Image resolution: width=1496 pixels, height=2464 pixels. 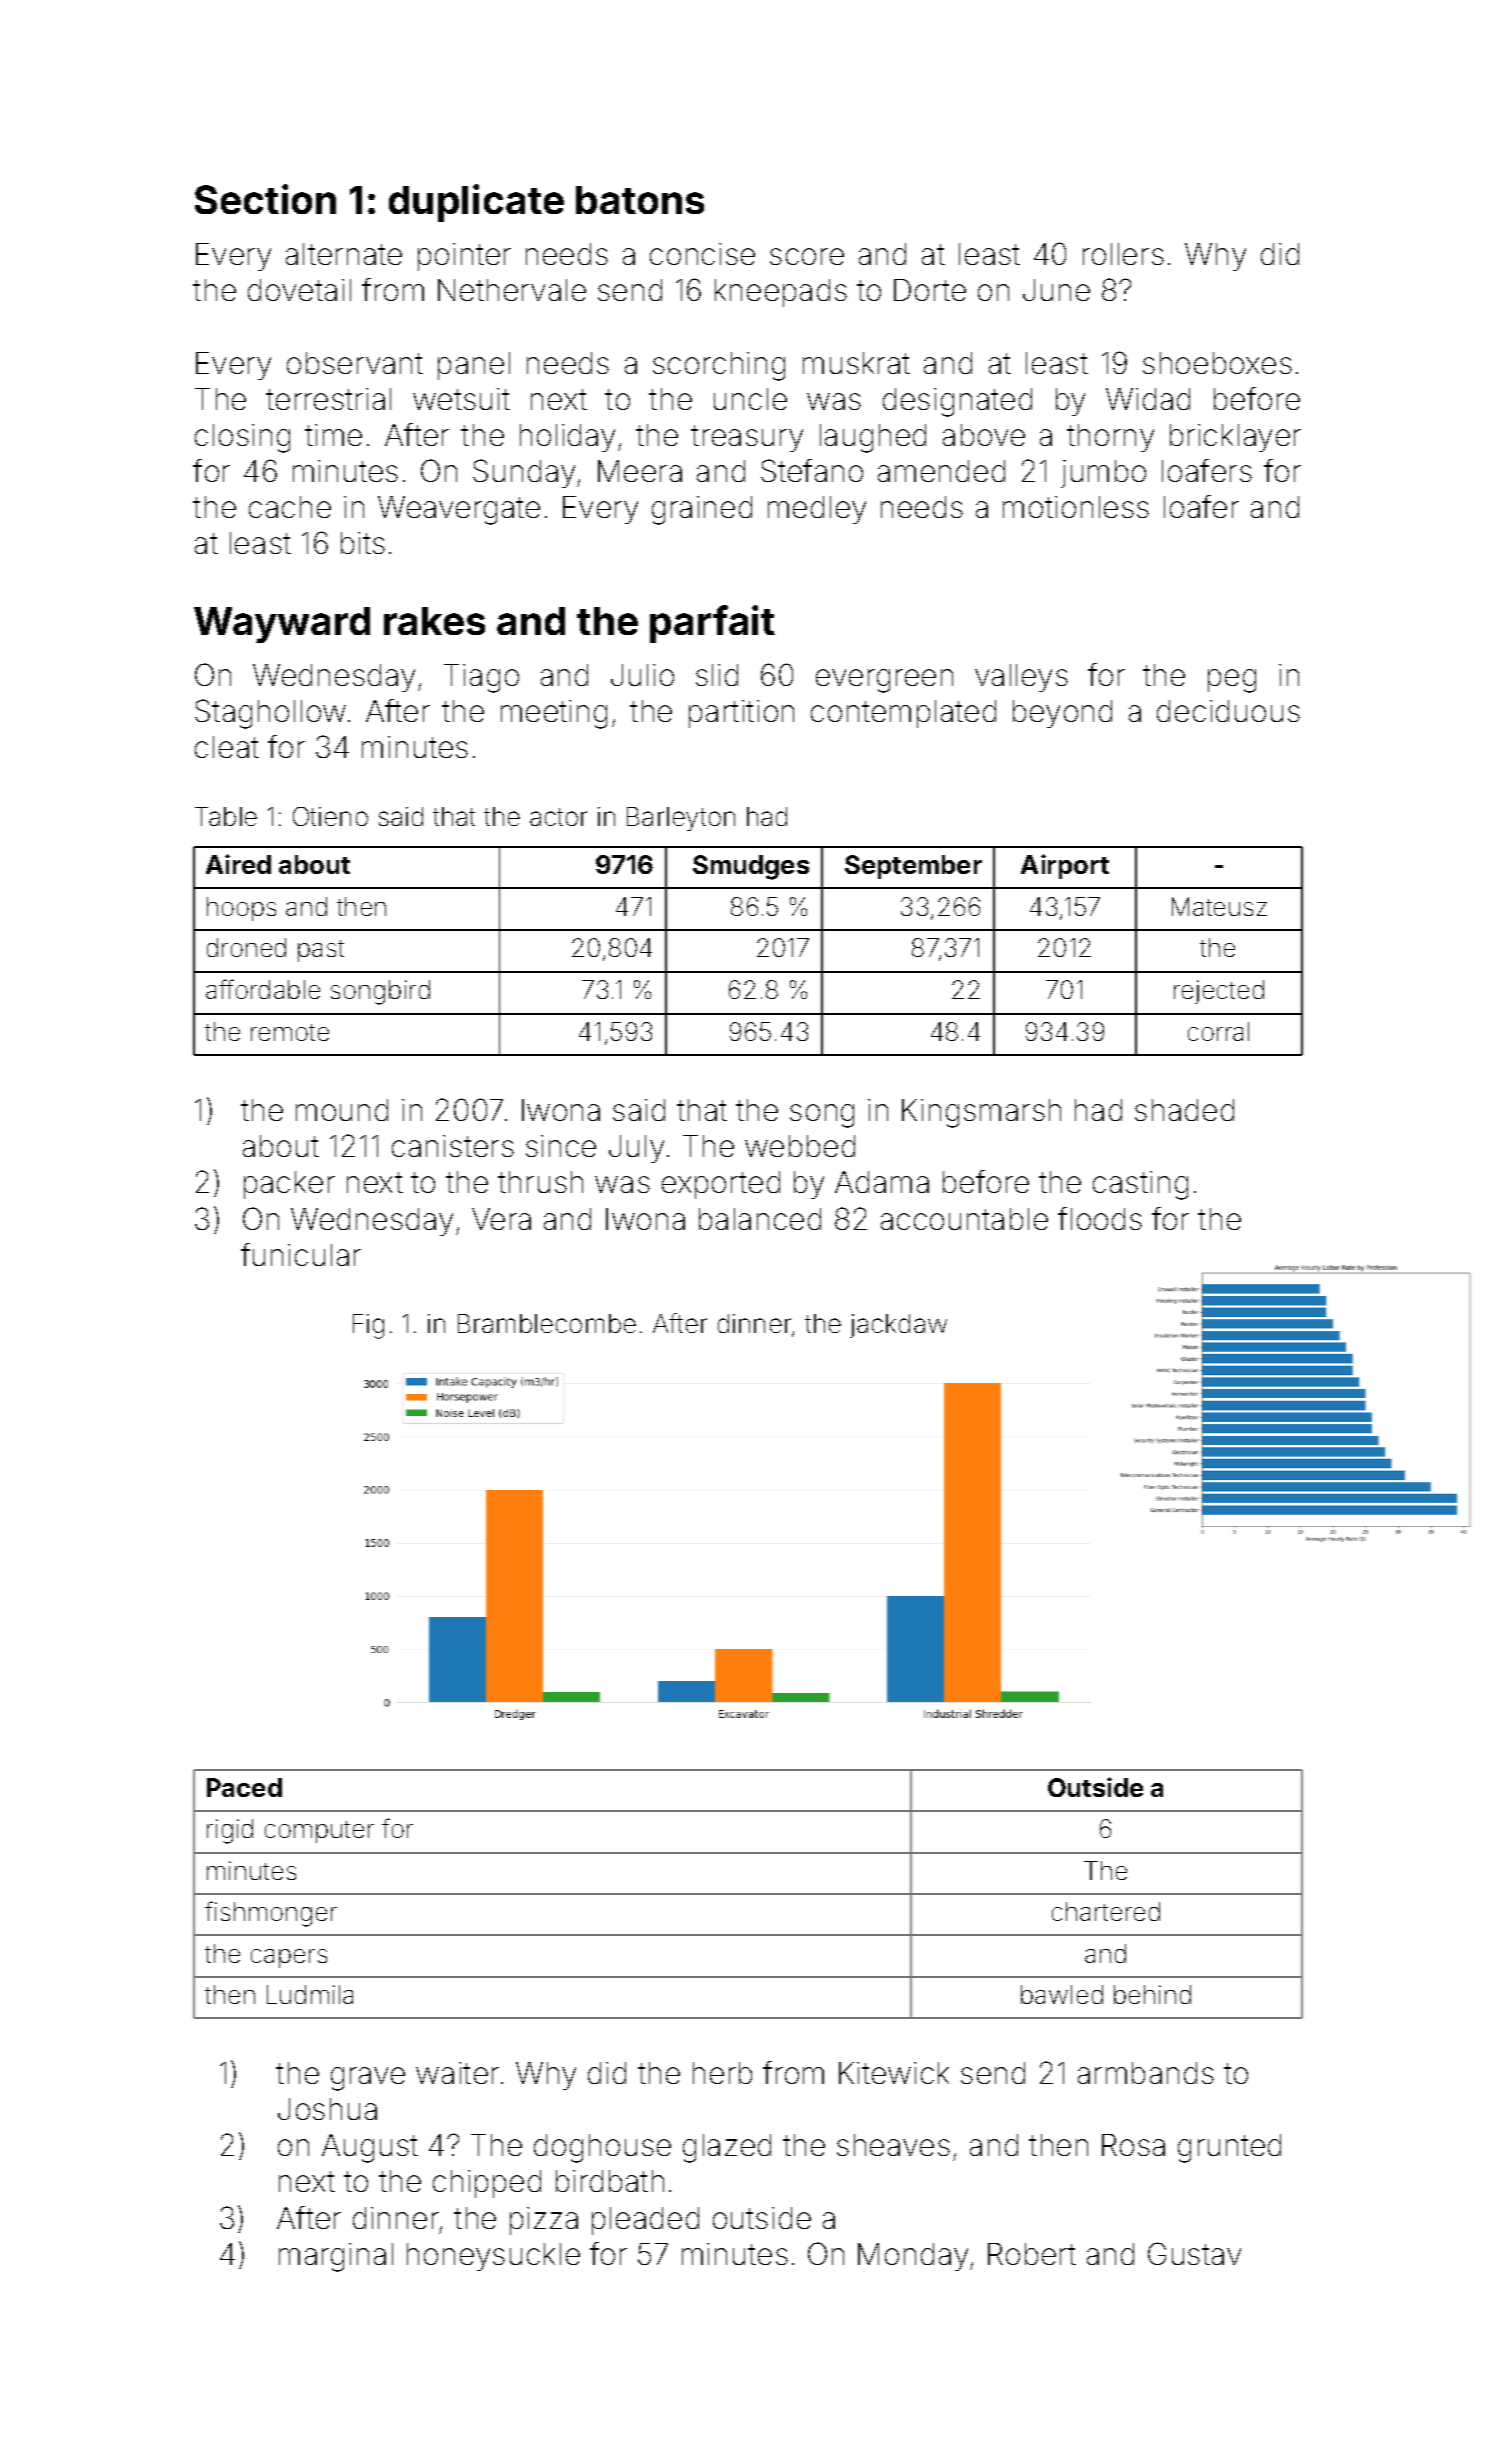 I want to click on behind, so click(x=1152, y=1994).
